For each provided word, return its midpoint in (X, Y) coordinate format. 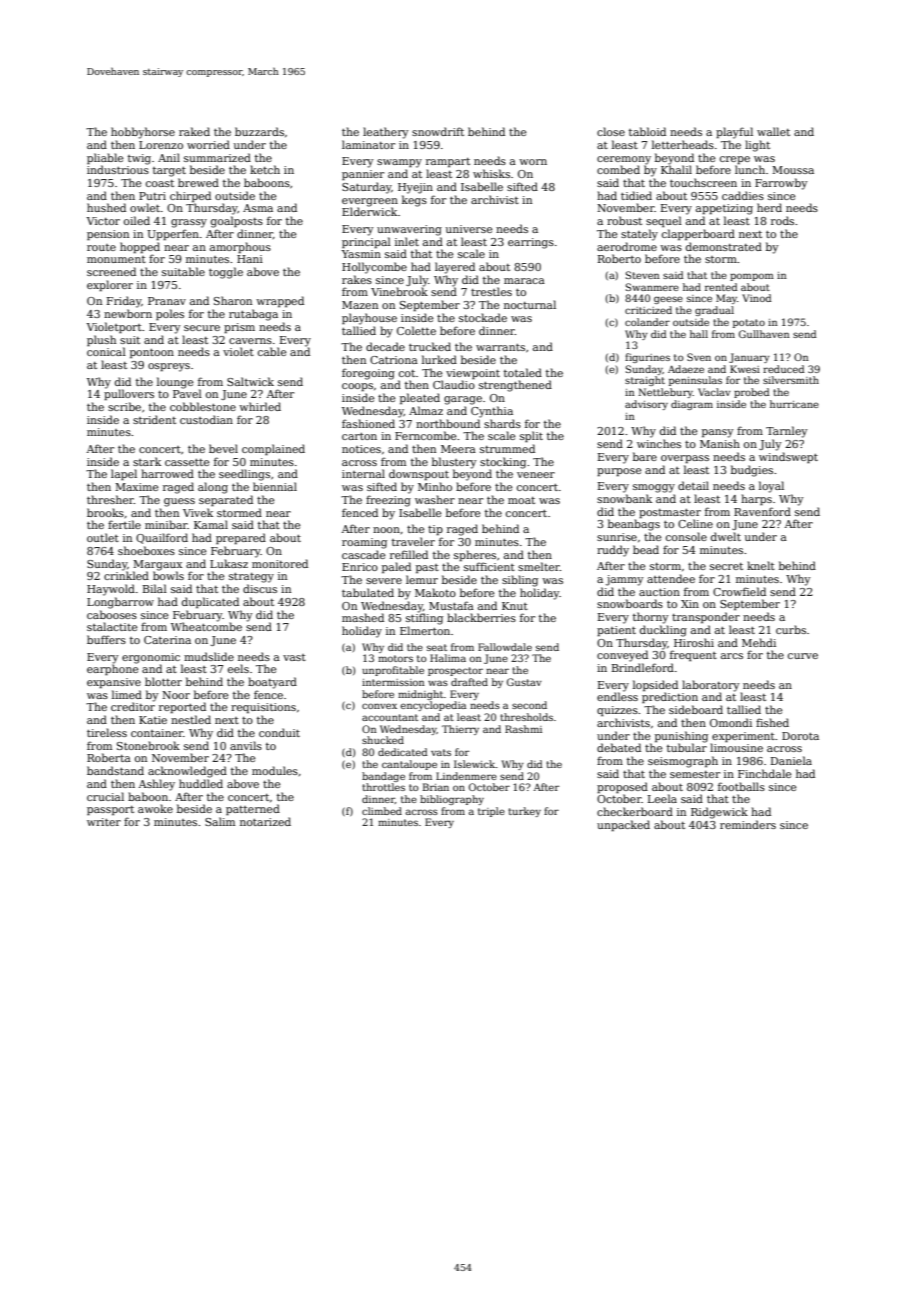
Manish (720, 443)
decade (385, 346)
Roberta (109, 757)
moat (521, 500)
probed (751, 393)
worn (533, 162)
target (169, 172)
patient (616, 631)
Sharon (233, 300)
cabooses (112, 614)
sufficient (489, 566)
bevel (223, 448)
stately (639, 235)
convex (379, 706)
